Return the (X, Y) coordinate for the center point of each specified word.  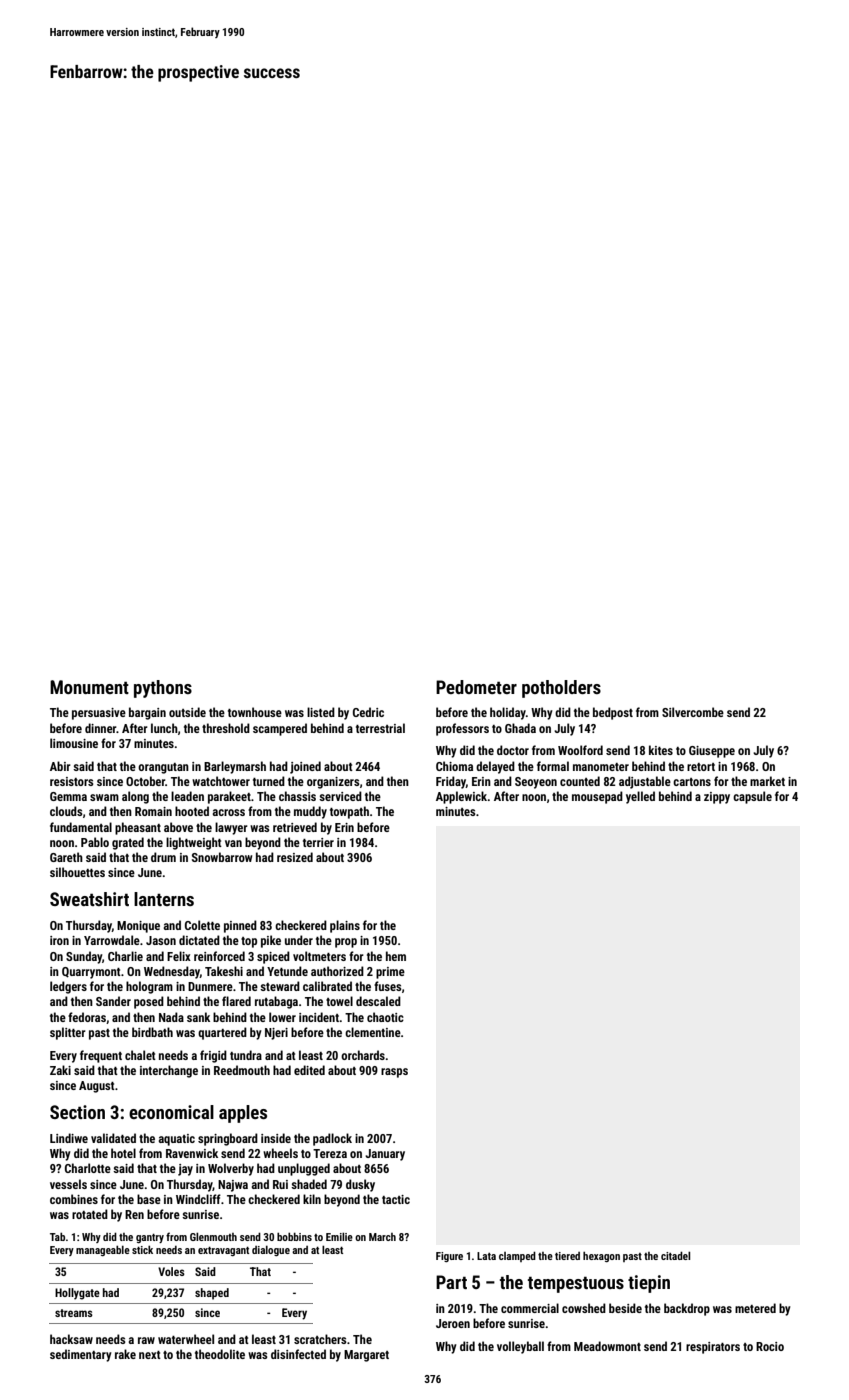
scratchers (320, 1339)
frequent (101, 1056)
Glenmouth (213, 1236)
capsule (752, 797)
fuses (388, 986)
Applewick (462, 797)
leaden (187, 796)
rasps (394, 1073)
